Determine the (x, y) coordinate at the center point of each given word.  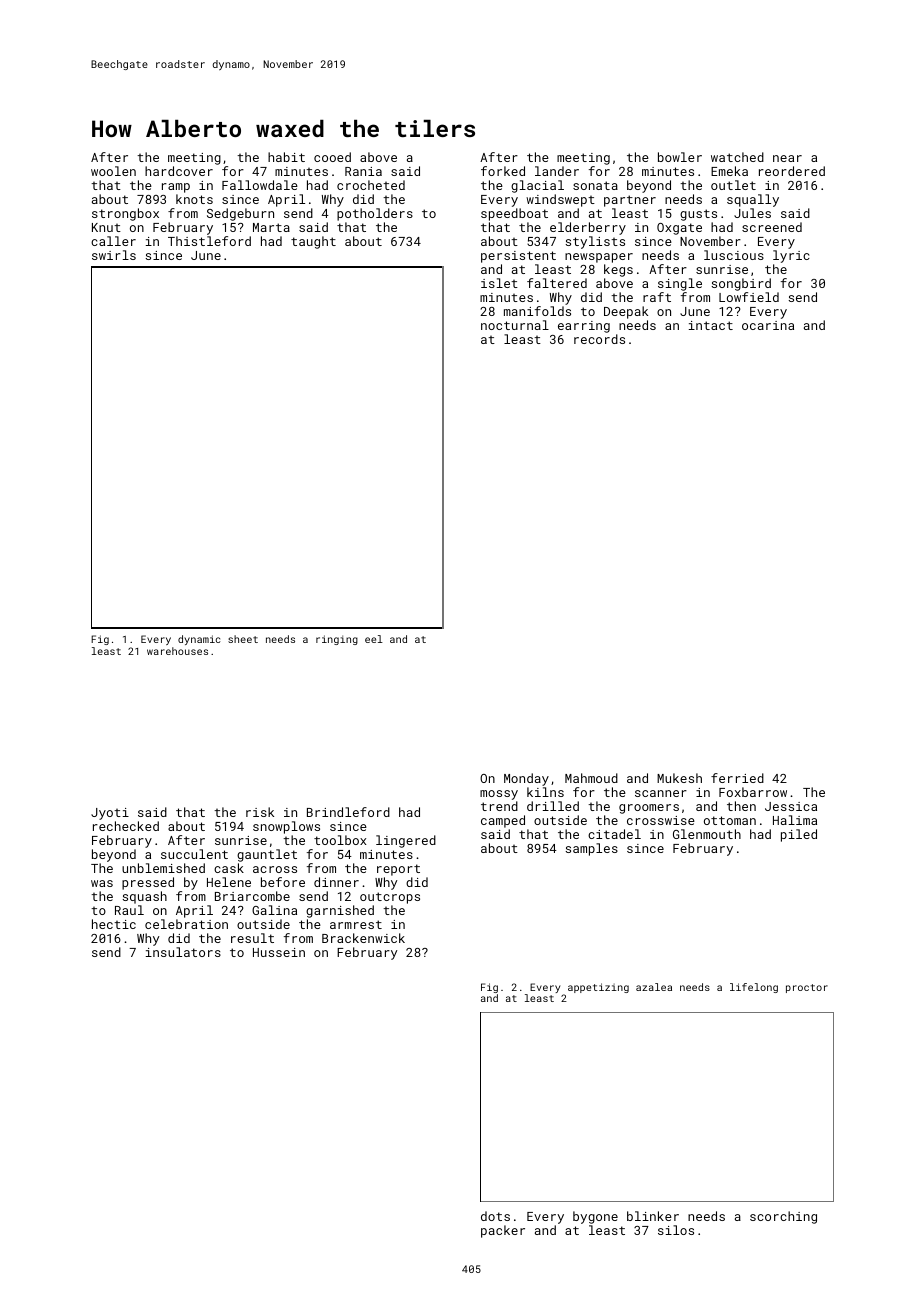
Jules (752, 213)
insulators (183, 952)
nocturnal (515, 325)
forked (503, 171)
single (680, 284)
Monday (526, 779)
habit (286, 157)
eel (374, 639)
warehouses (177, 651)
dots (495, 1216)
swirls (114, 255)
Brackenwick (363, 938)
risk (260, 812)
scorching (783, 1217)
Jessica (791, 806)
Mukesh (679, 778)
